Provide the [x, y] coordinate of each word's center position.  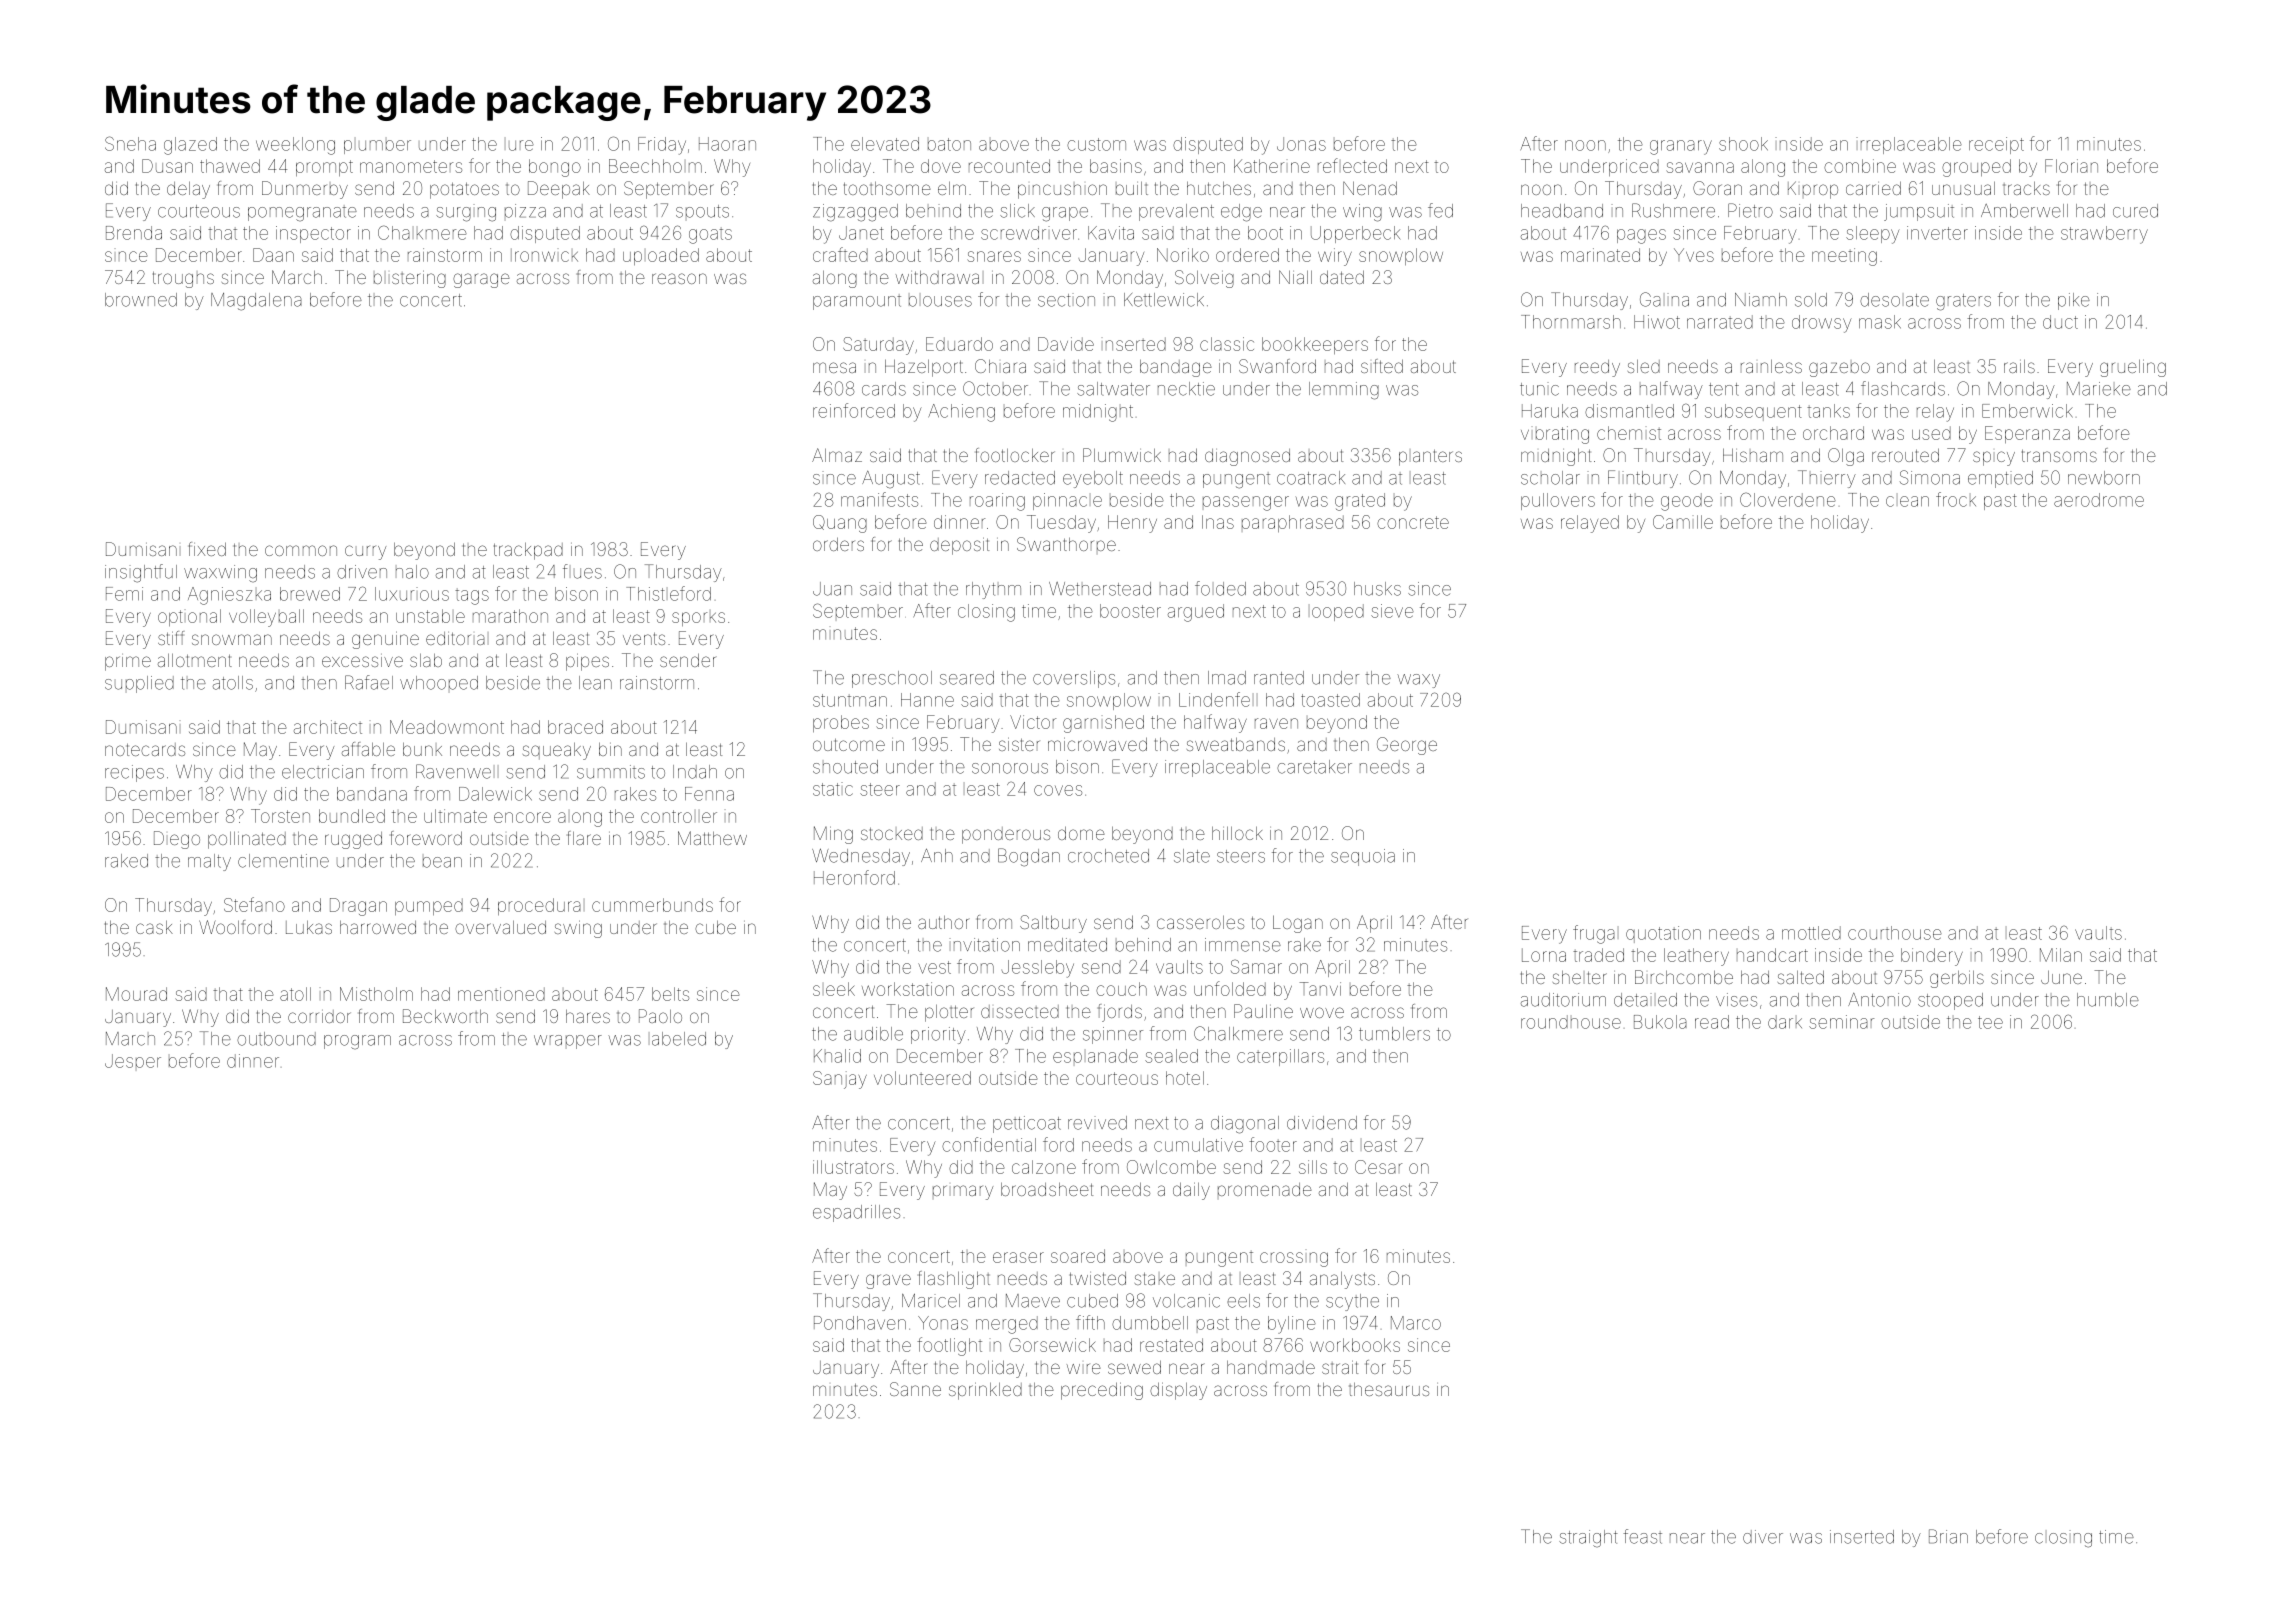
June [2061, 977]
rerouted [1905, 455]
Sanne [915, 1389]
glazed [190, 146]
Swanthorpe [1066, 544]
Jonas [1301, 144]
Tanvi [1320, 989]
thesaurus [1389, 1389]
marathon [510, 616]
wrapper [568, 1042]
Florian [2071, 166]
